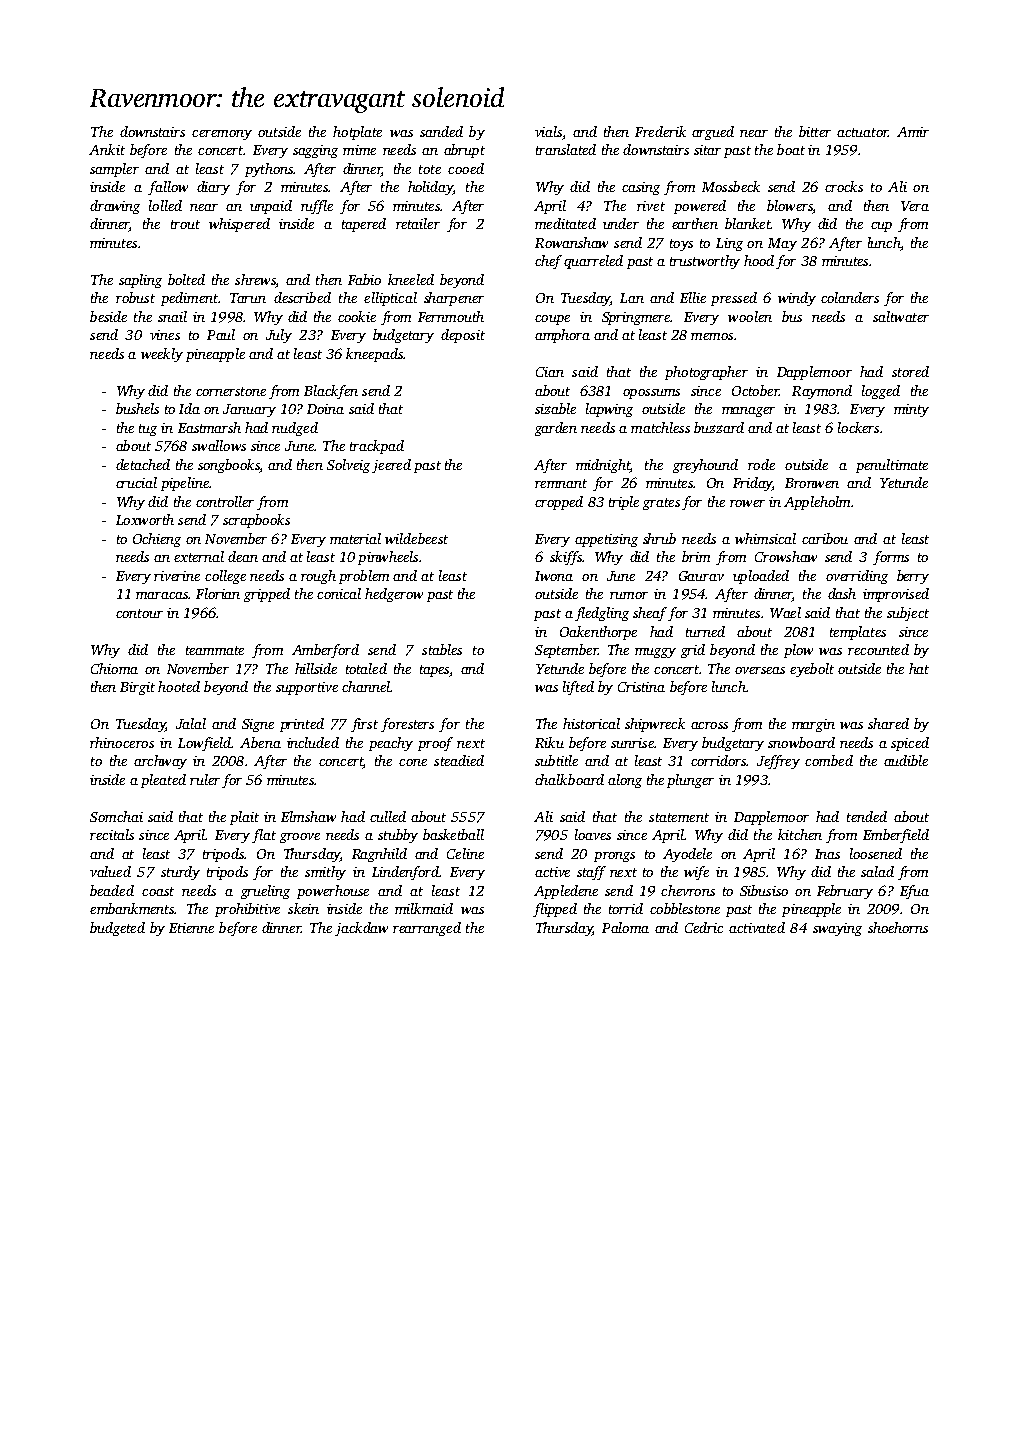 This document has width=1019, height=1448. What do you see at coordinates (231, 391) in the document?
I see `cornerstone` at bounding box center [231, 391].
